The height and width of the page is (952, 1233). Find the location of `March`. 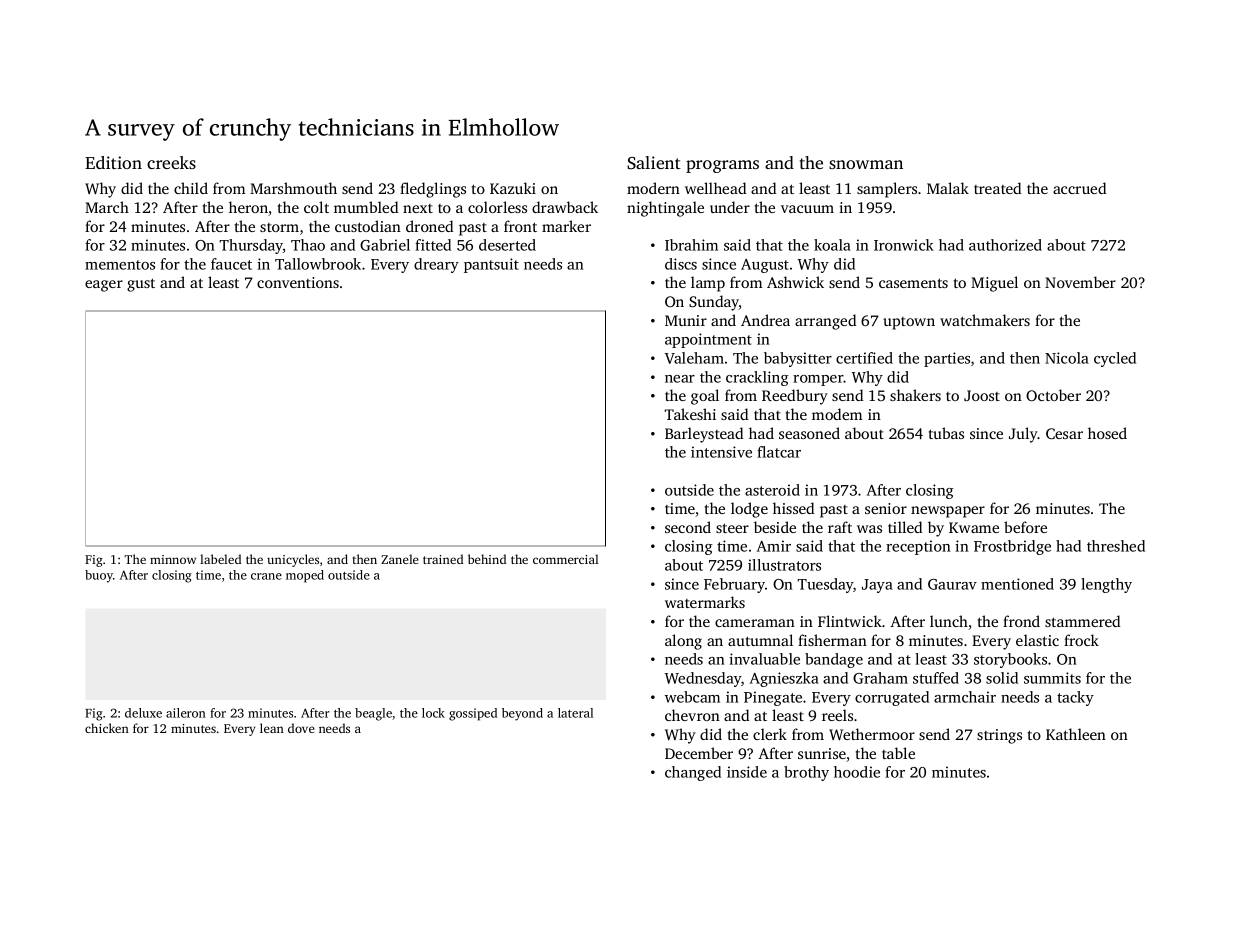

March is located at coordinates (107, 207).
